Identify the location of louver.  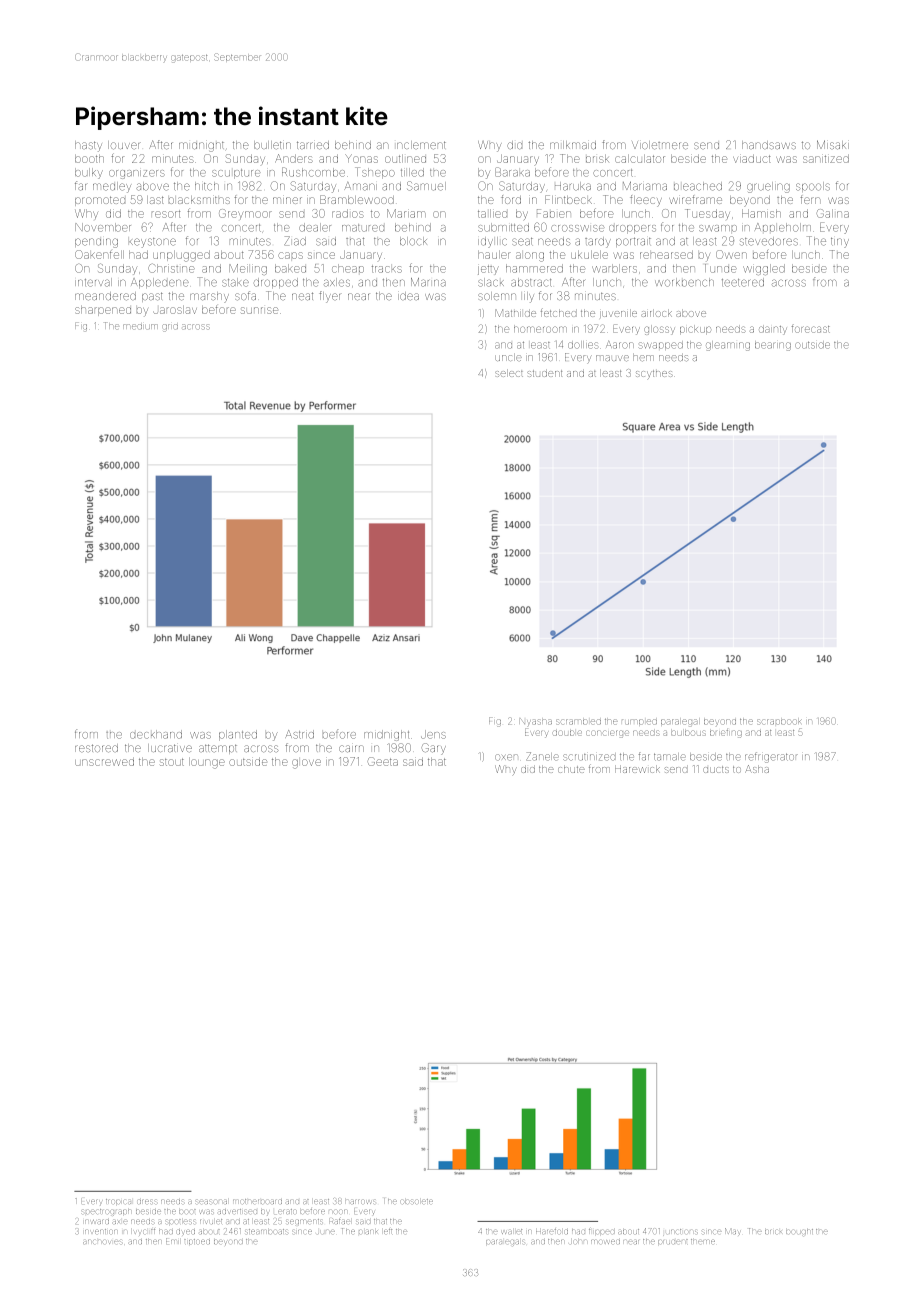
(124, 145).
